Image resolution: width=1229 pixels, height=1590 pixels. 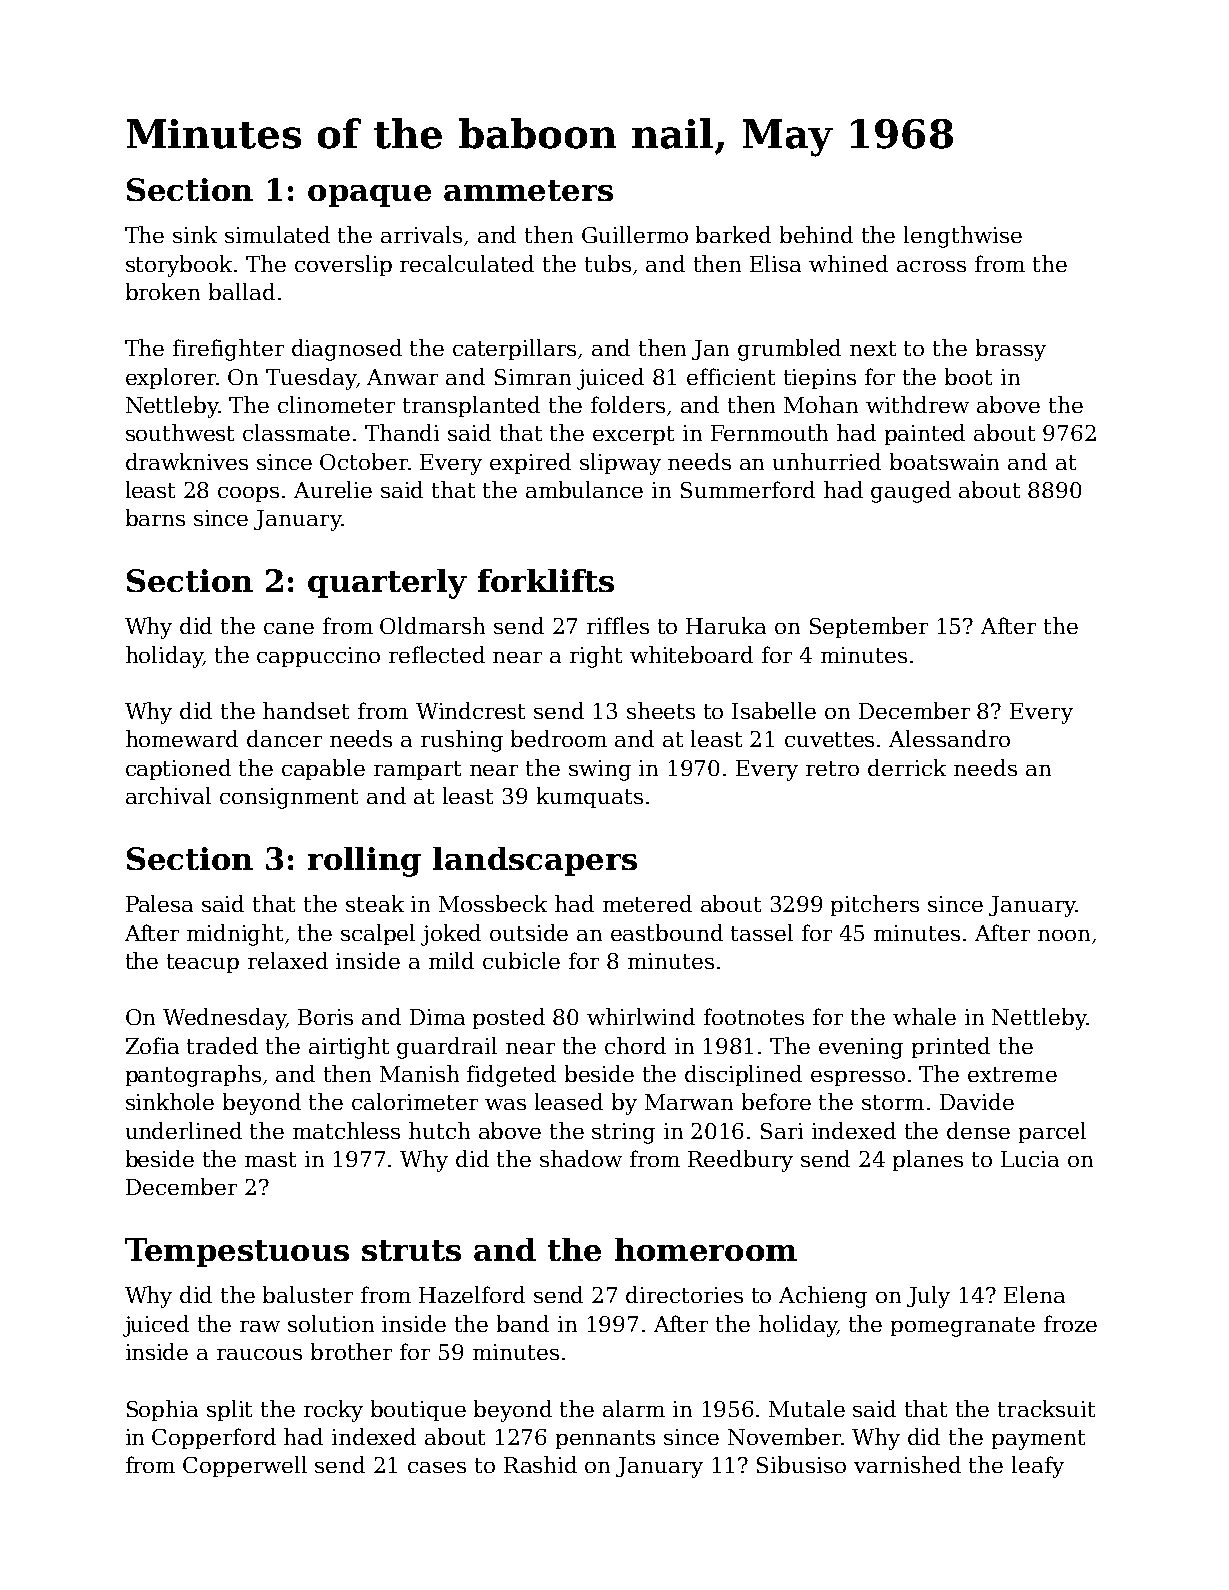 What do you see at coordinates (733, 234) in the page?
I see `barked` at bounding box center [733, 234].
